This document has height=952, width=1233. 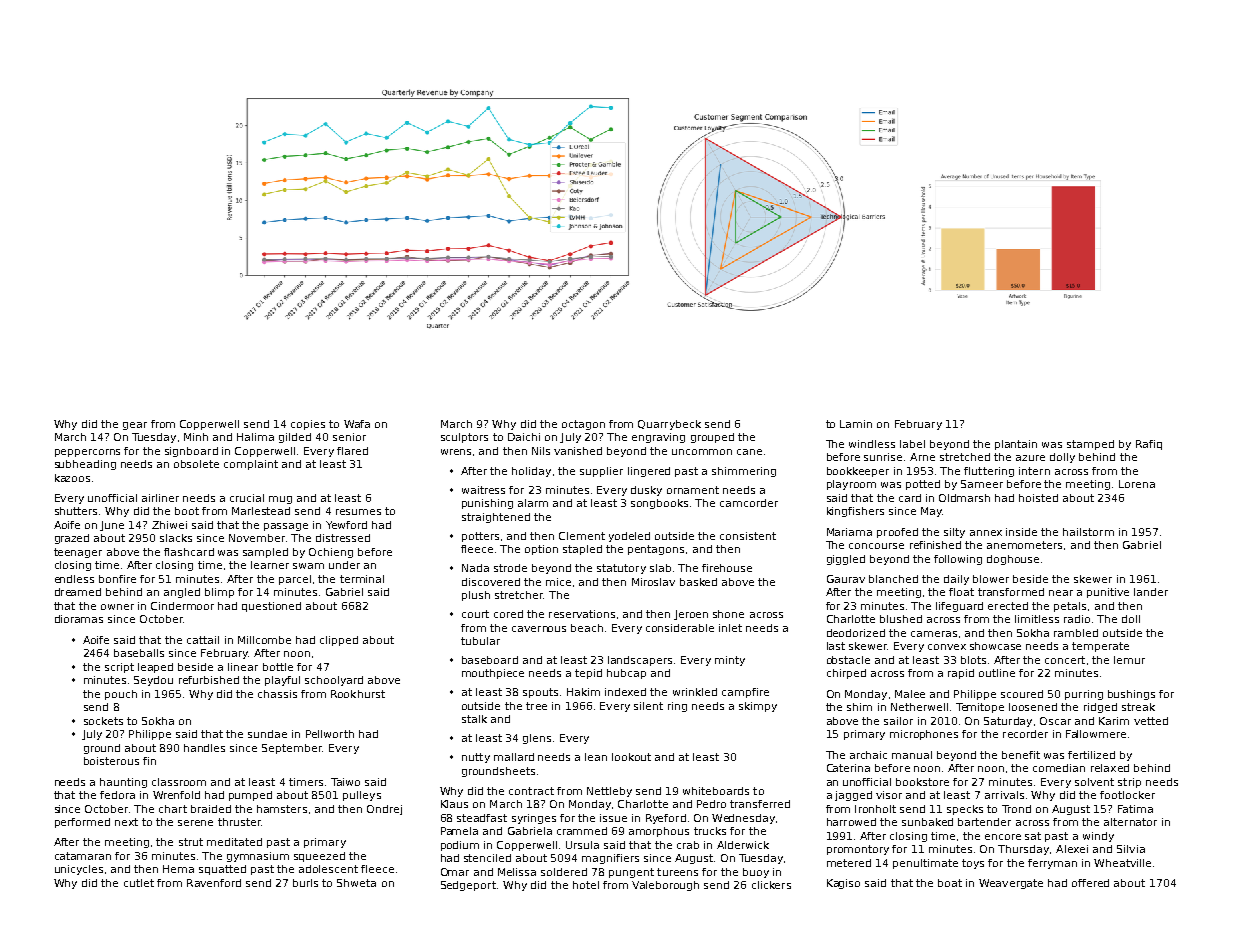 I want to click on plantain, so click(x=1016, y=445).
